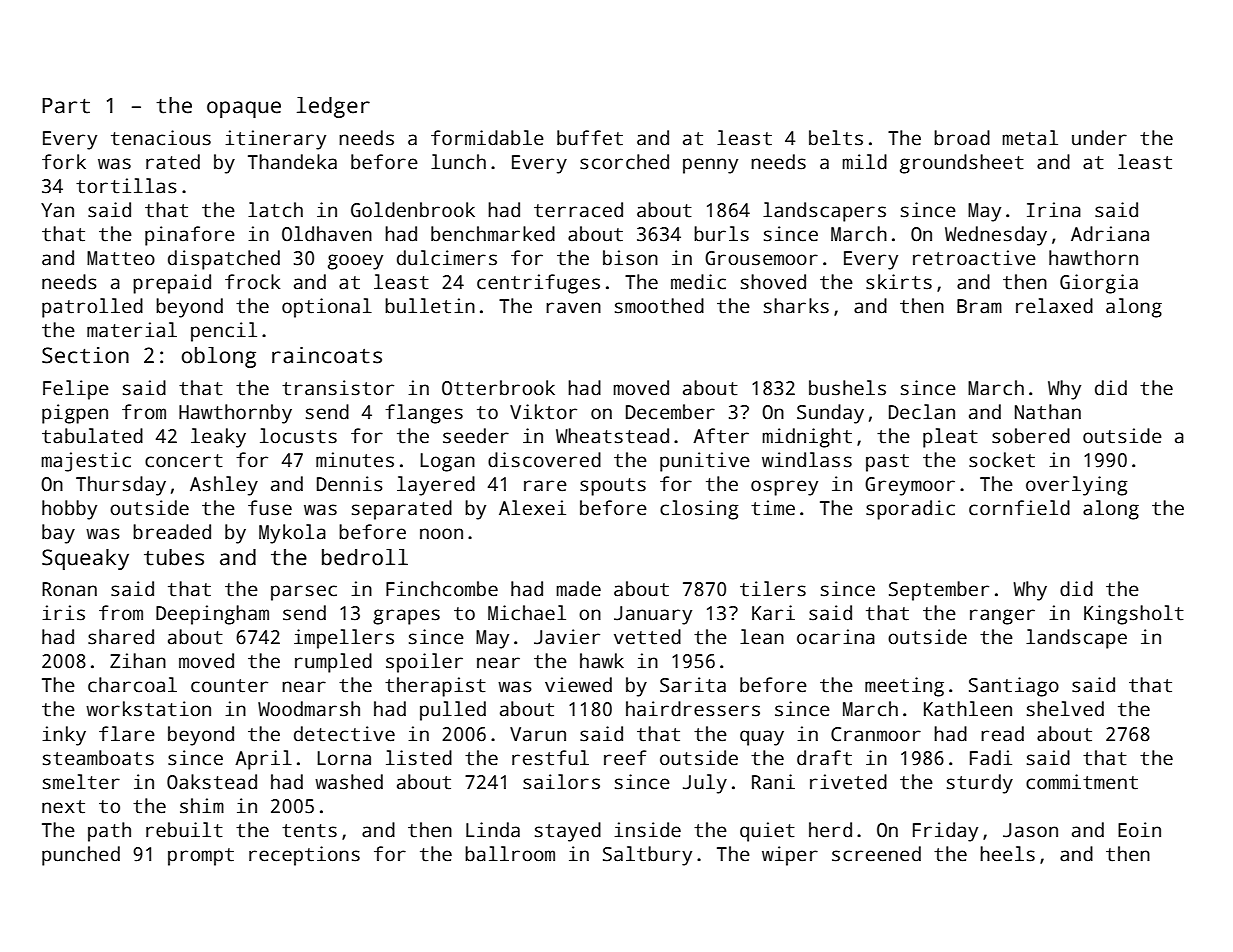  What do you see at coordinates (81, 856) in the screenshot?
I see `punched` at bounding box center [81, 856].
